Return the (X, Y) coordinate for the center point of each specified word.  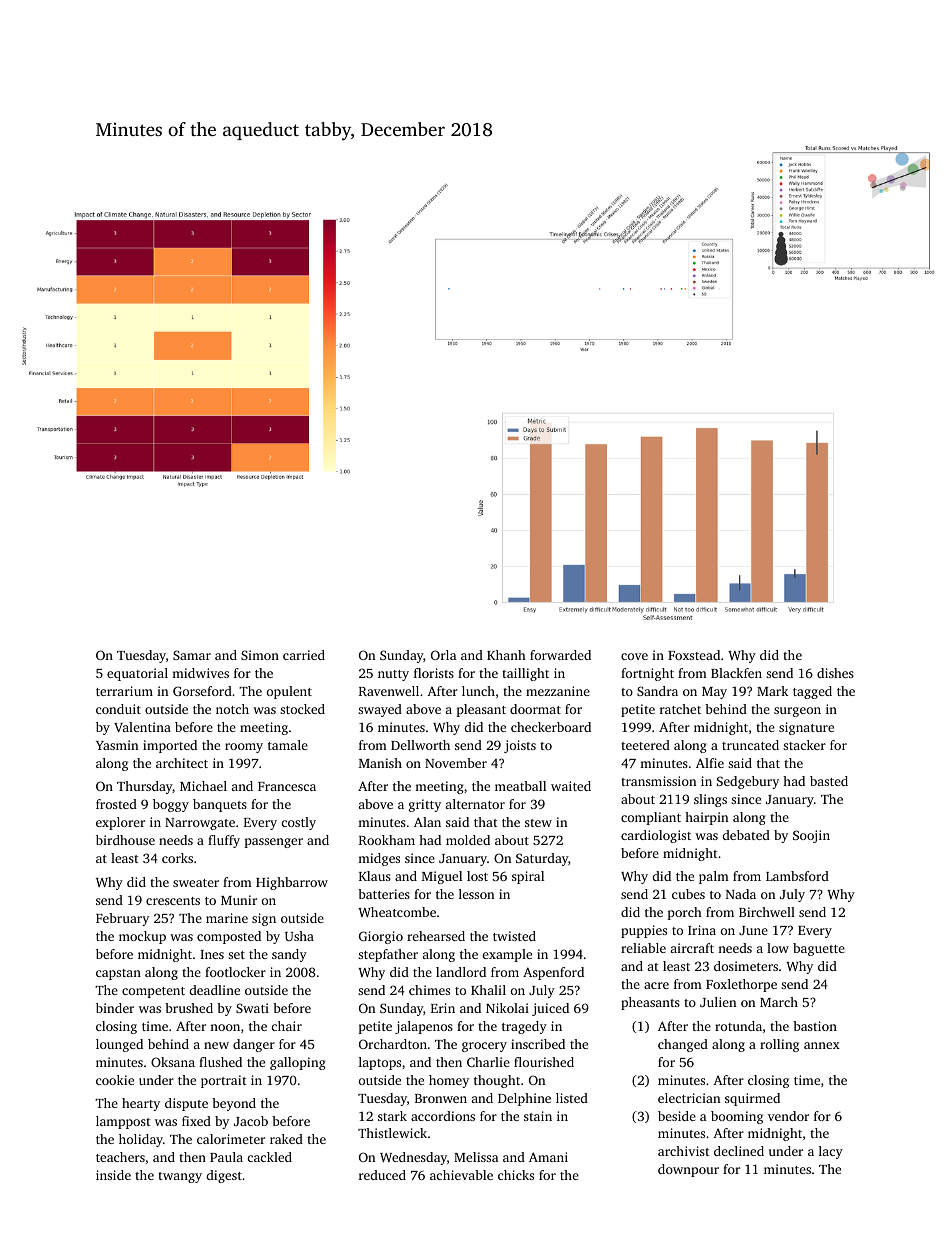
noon (225, 1027)
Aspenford (553, 973)
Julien (718, 1002)
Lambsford (797, 876)
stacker (804, 745)
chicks (516, 1175)
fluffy (224, 841)
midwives (200, 673)
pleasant (481, 710)
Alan (427, 822)
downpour (688, 1170)
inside (113, 1175)
